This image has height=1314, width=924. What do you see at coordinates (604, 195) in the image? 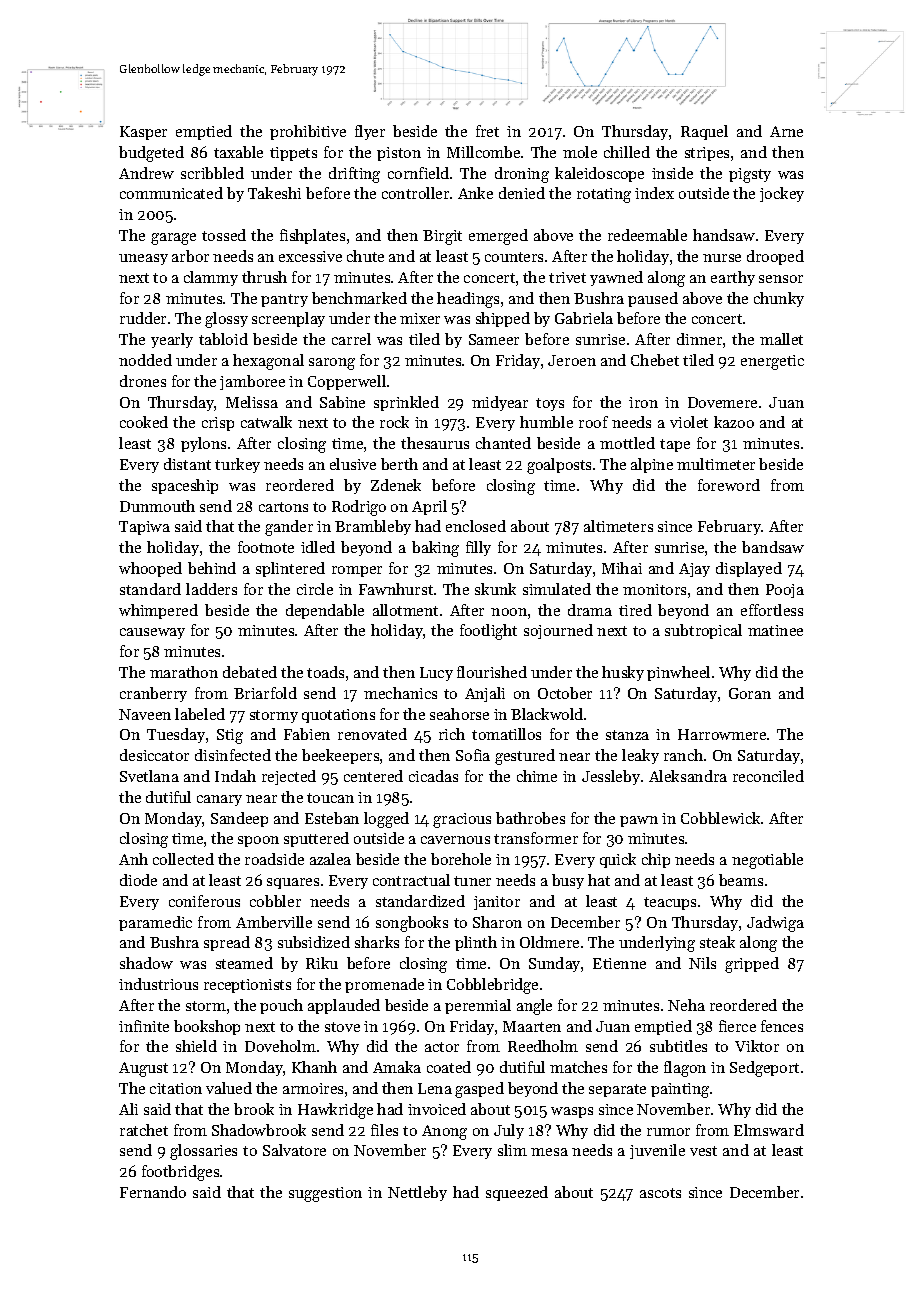
I see `rotating` at bounding box center [604, 195].
